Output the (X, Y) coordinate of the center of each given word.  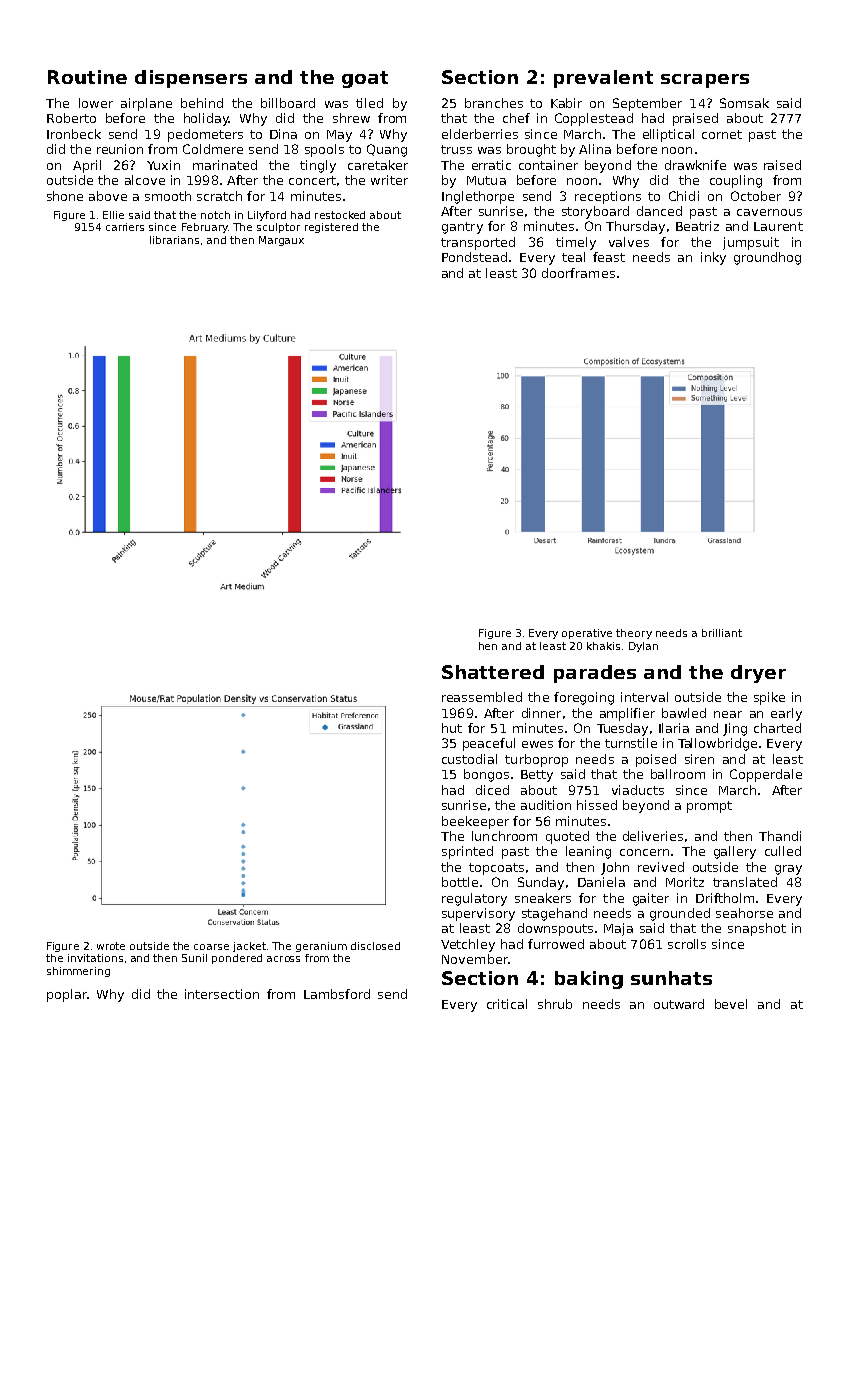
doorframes (578, 273)
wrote (111, 946)
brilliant (722, 633)
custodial (469, 759)
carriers (125, 227)
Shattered (493, 672)
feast (609, 257)
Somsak (744, 103)
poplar (67, 995)
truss (456, 149)
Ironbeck (74, 134)
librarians (174, 240)
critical (507, 1004)
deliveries (653, 836)
